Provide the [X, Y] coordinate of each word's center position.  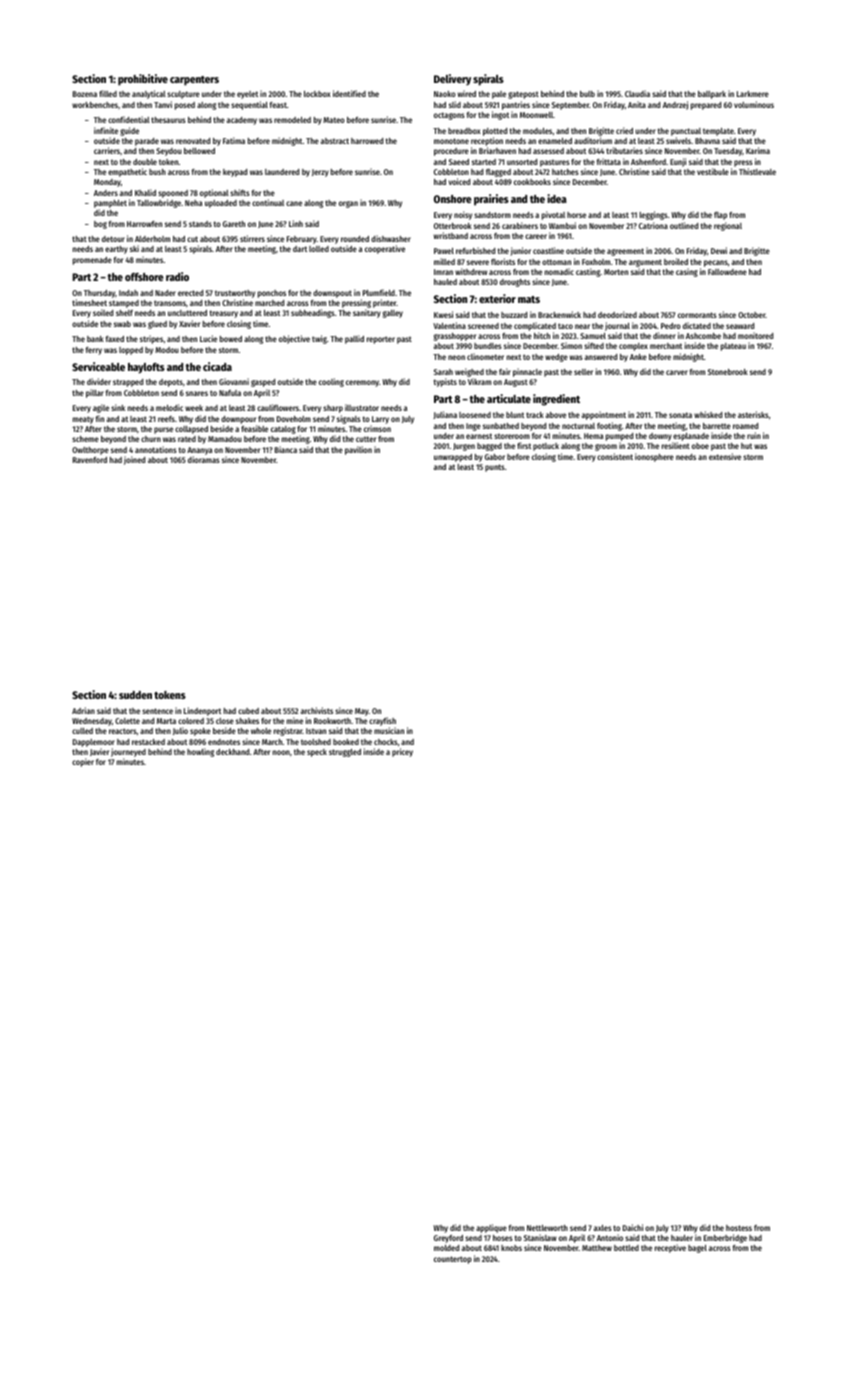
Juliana [445, 415]
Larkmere [753, 94]
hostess [739, 1228]
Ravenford [90, 460]
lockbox [317, 94]
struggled [345, 753]
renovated [193, 141]
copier [83, 762]
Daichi [633, 1227]
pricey [402, 752]
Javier [99, 752]
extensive [725, 456]
